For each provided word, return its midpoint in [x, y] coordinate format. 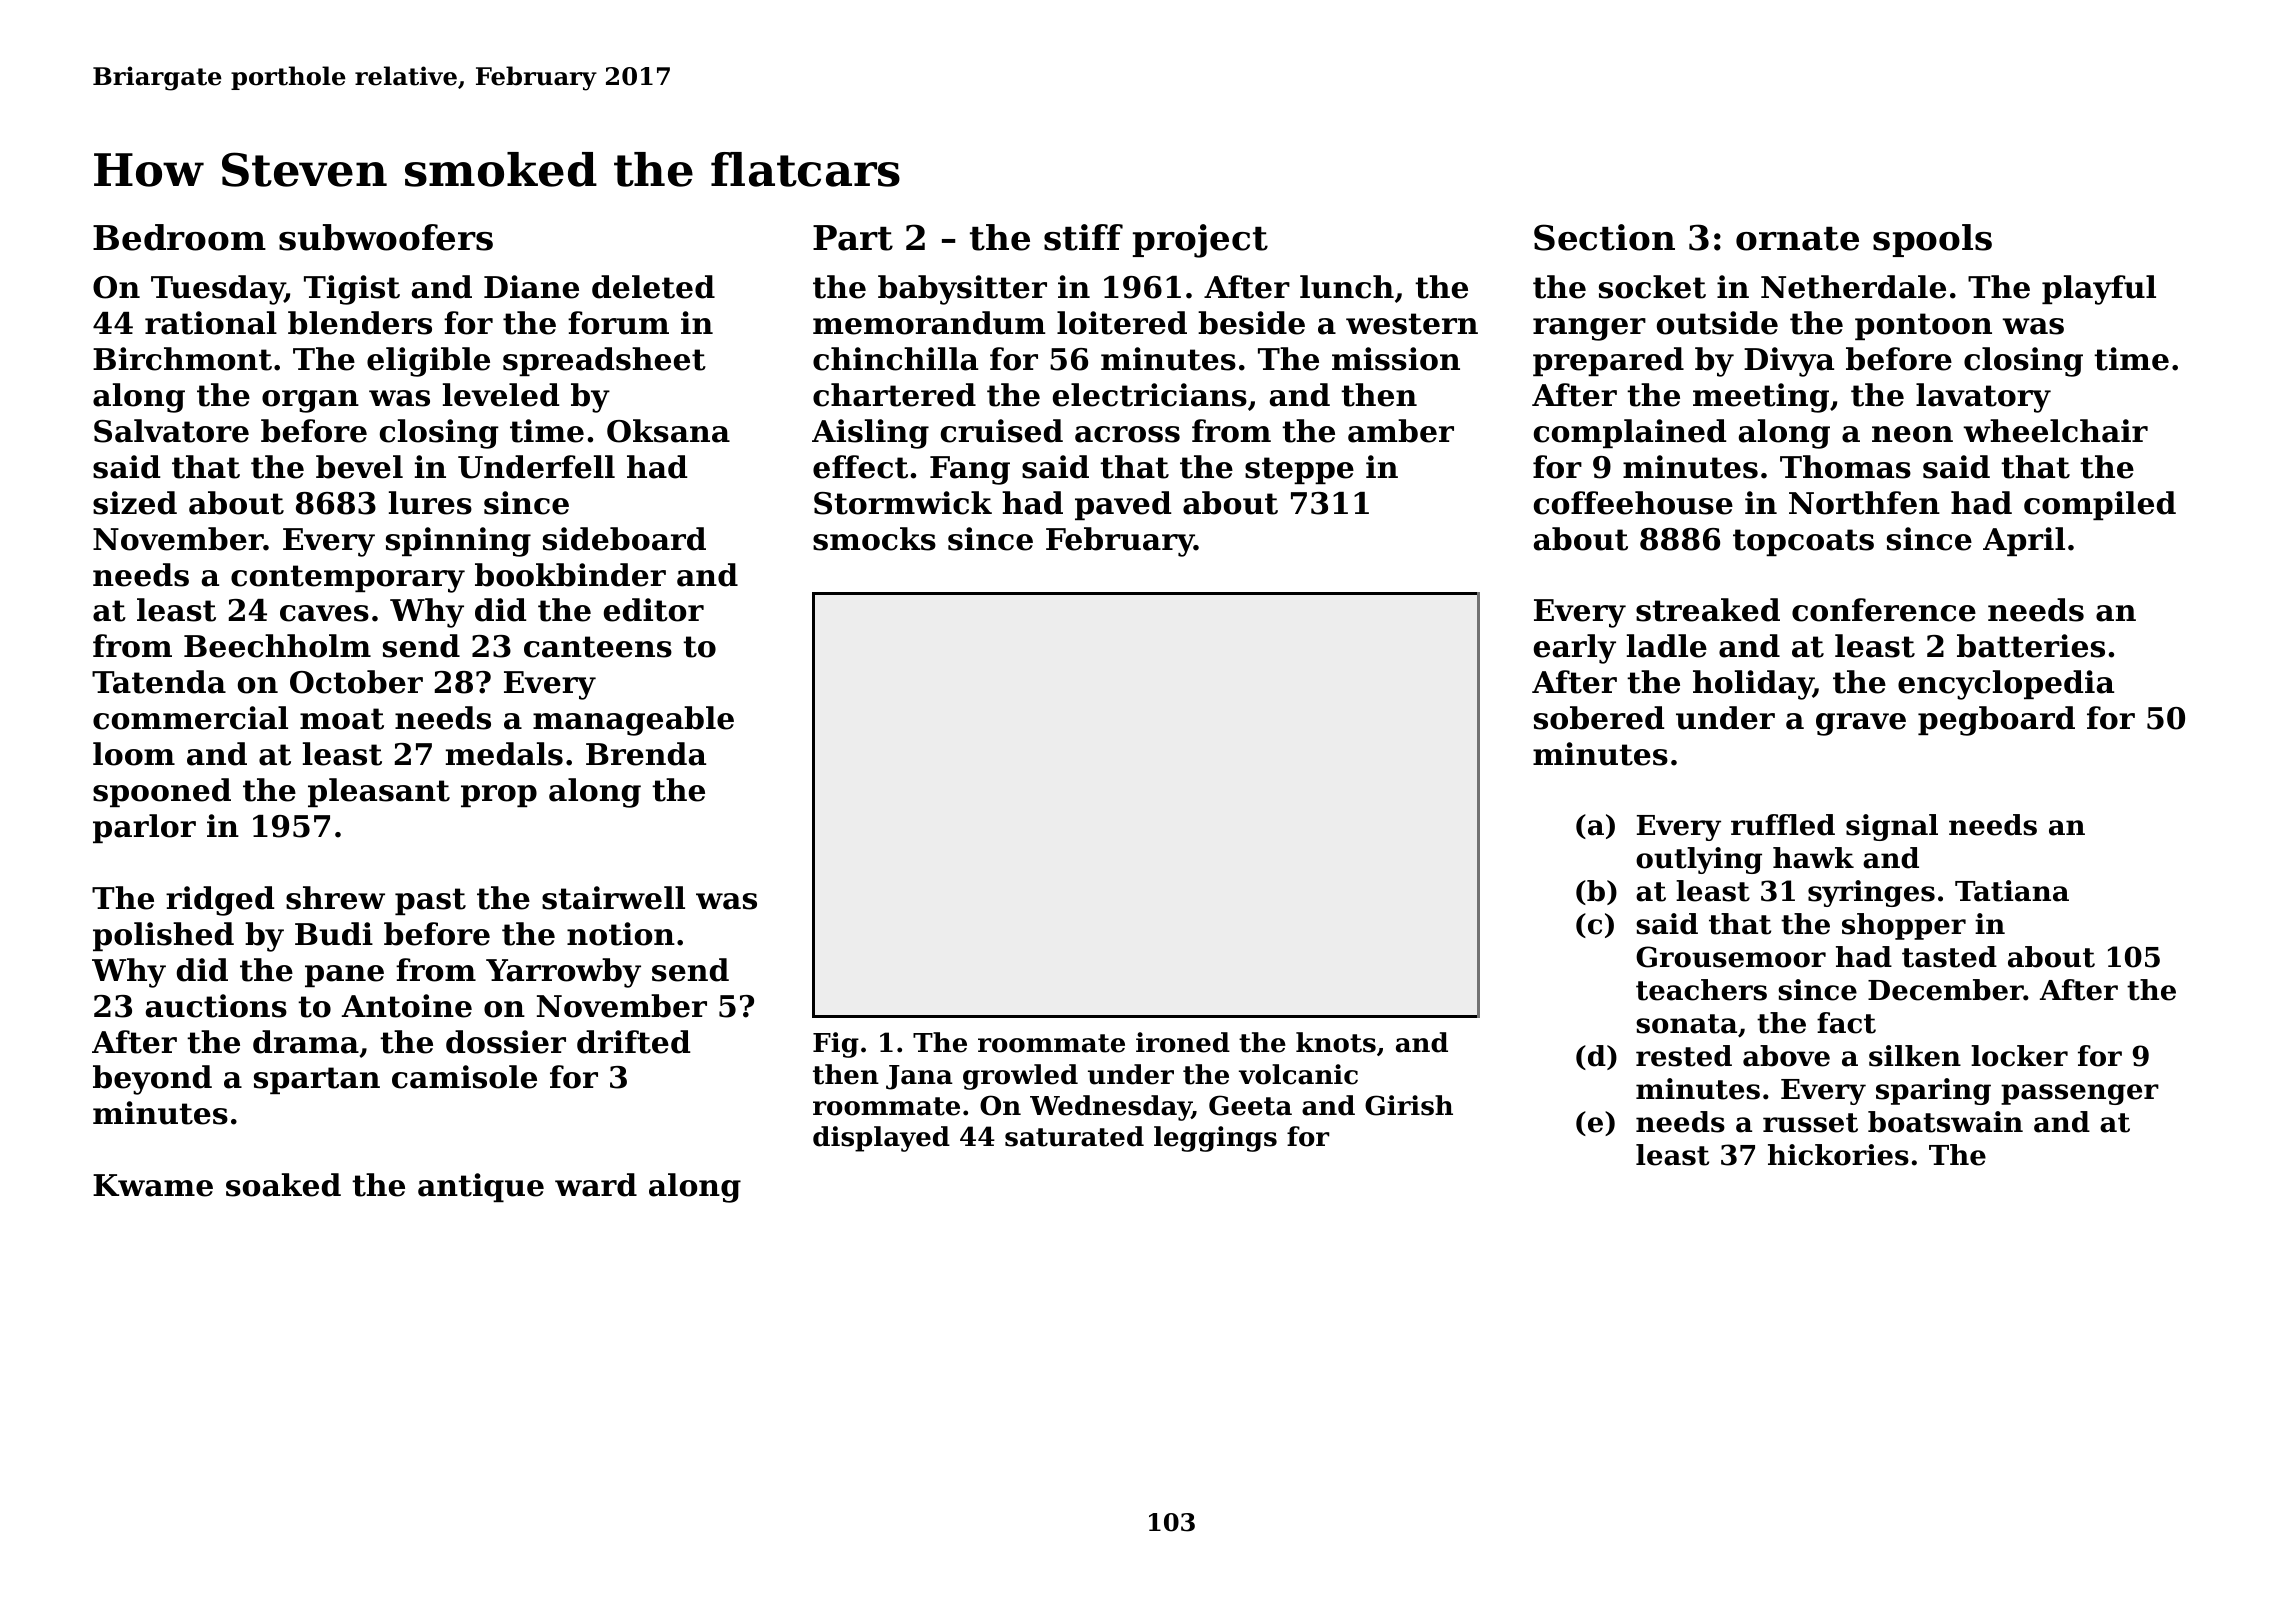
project [1200, 241]
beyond [152, 1080]
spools [1932, 240]
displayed [881, 1139]
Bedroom [179, 237]
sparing [1933, 1091]
